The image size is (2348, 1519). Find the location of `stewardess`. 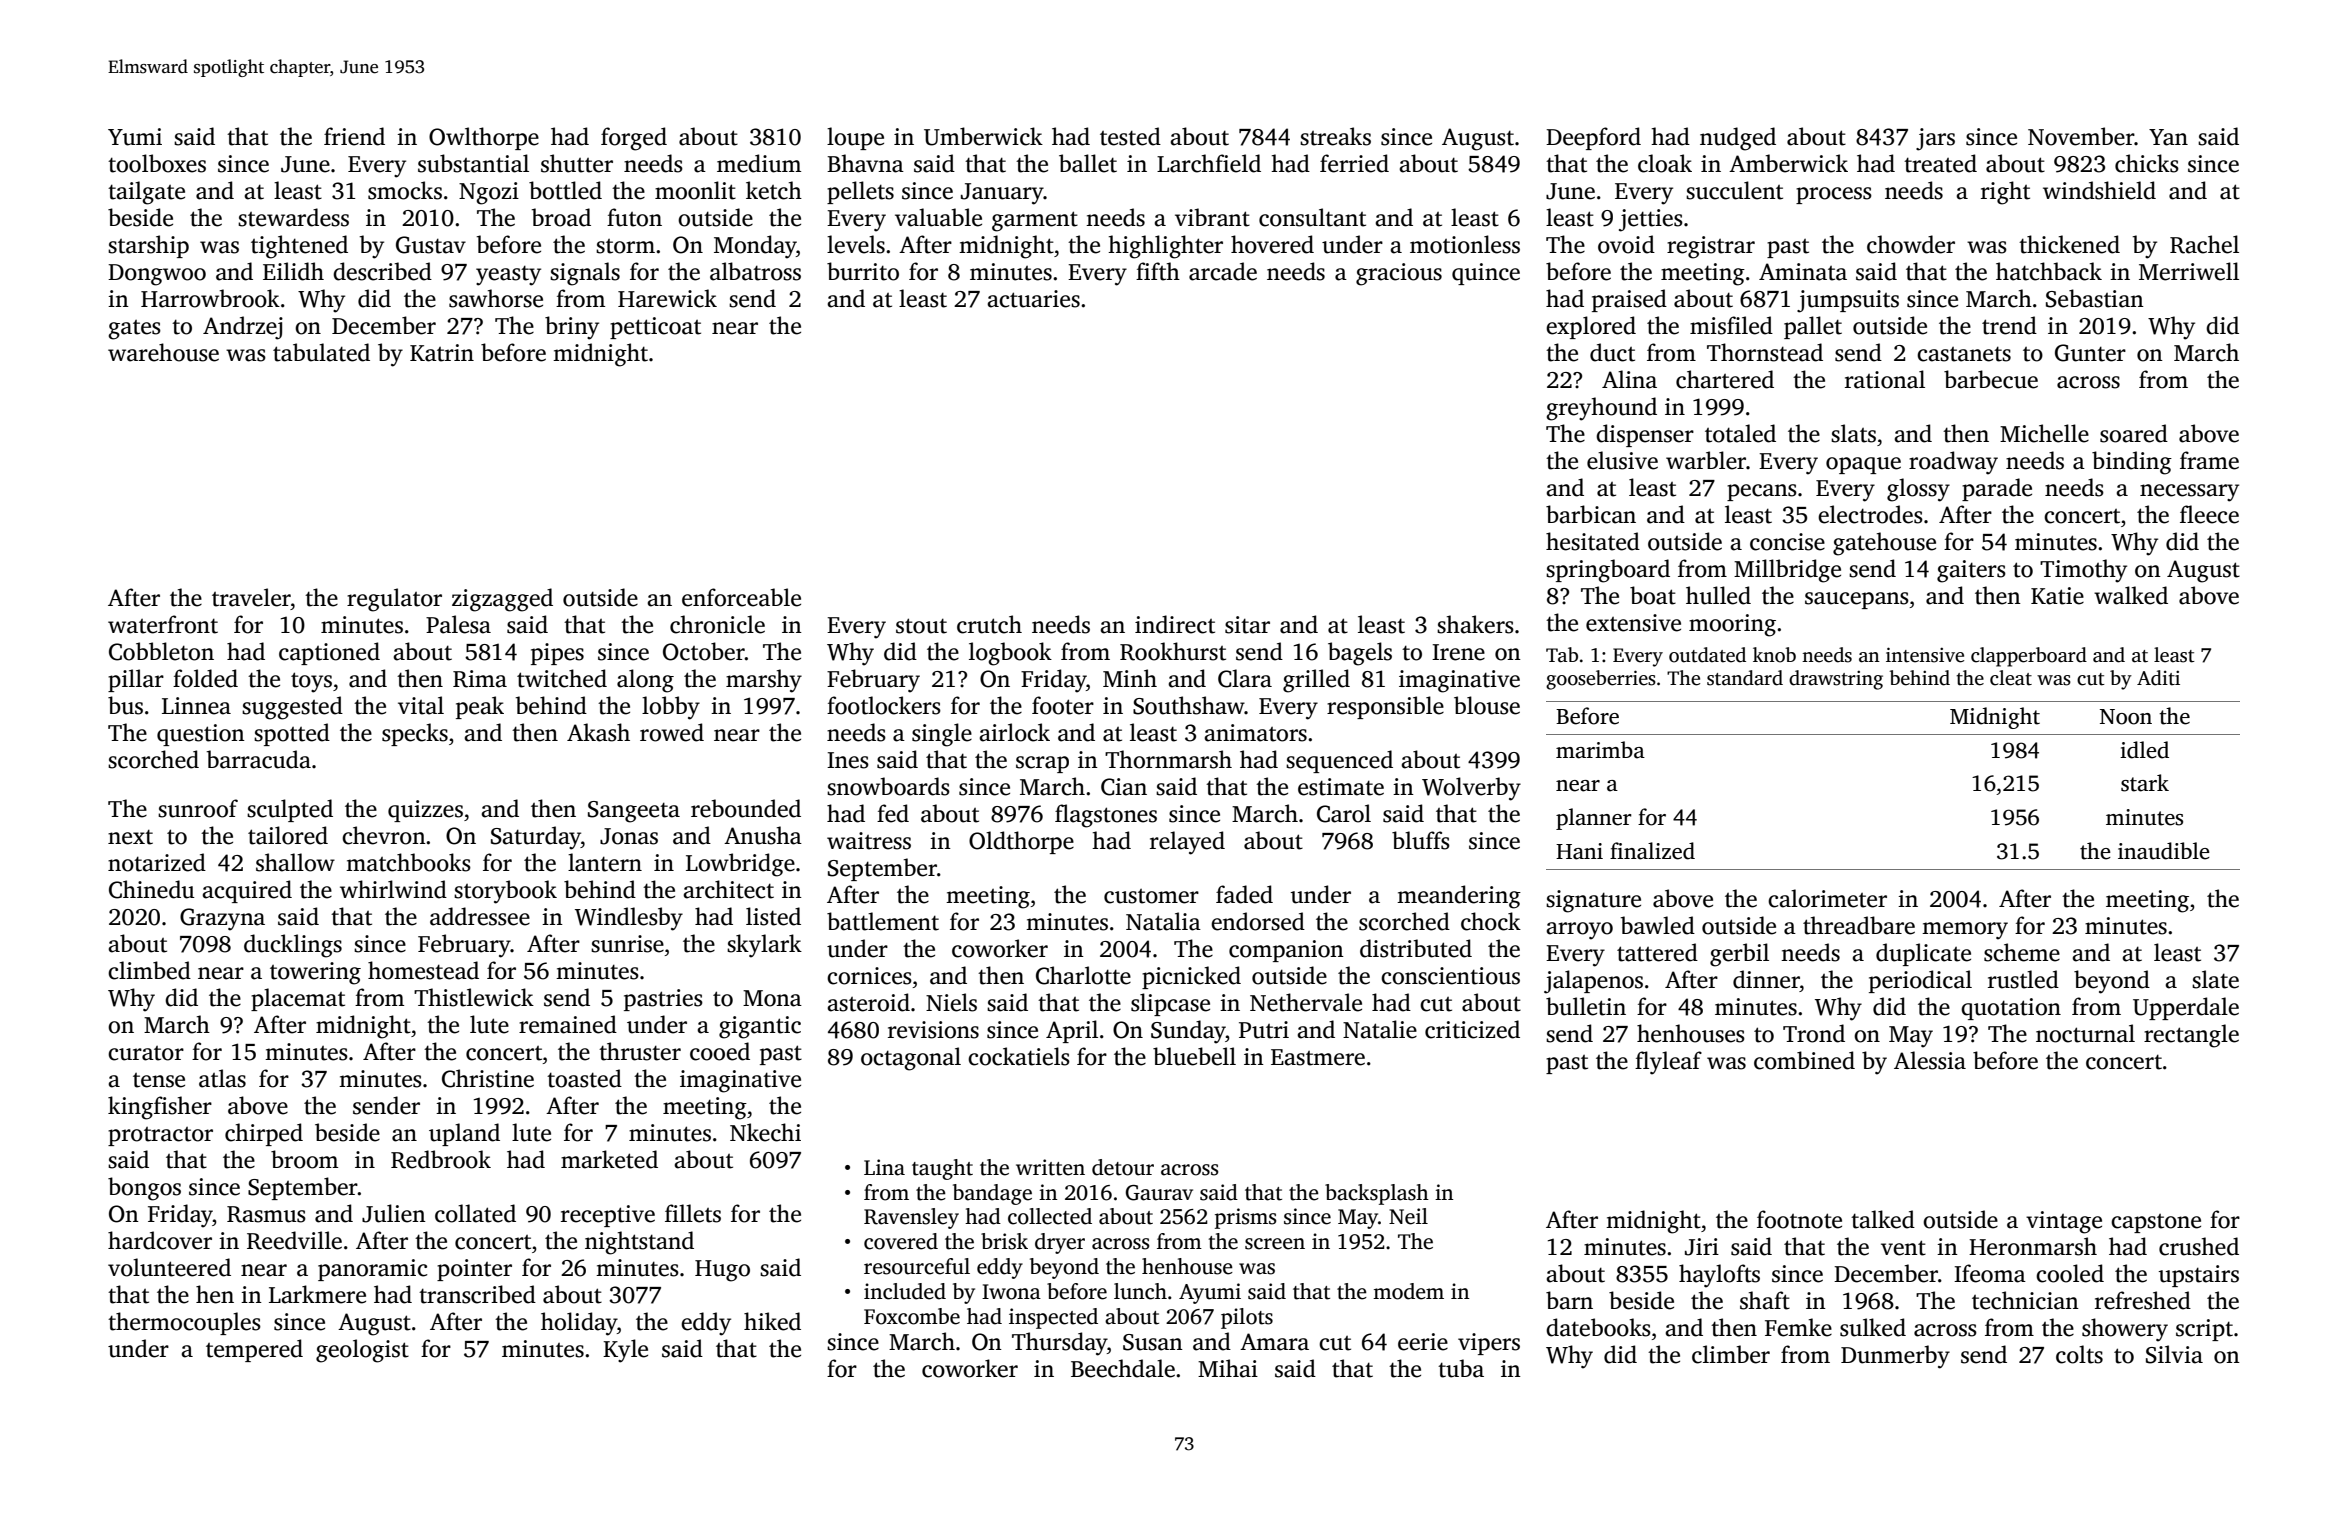

stewardess is located at coordinates (293, 217).
